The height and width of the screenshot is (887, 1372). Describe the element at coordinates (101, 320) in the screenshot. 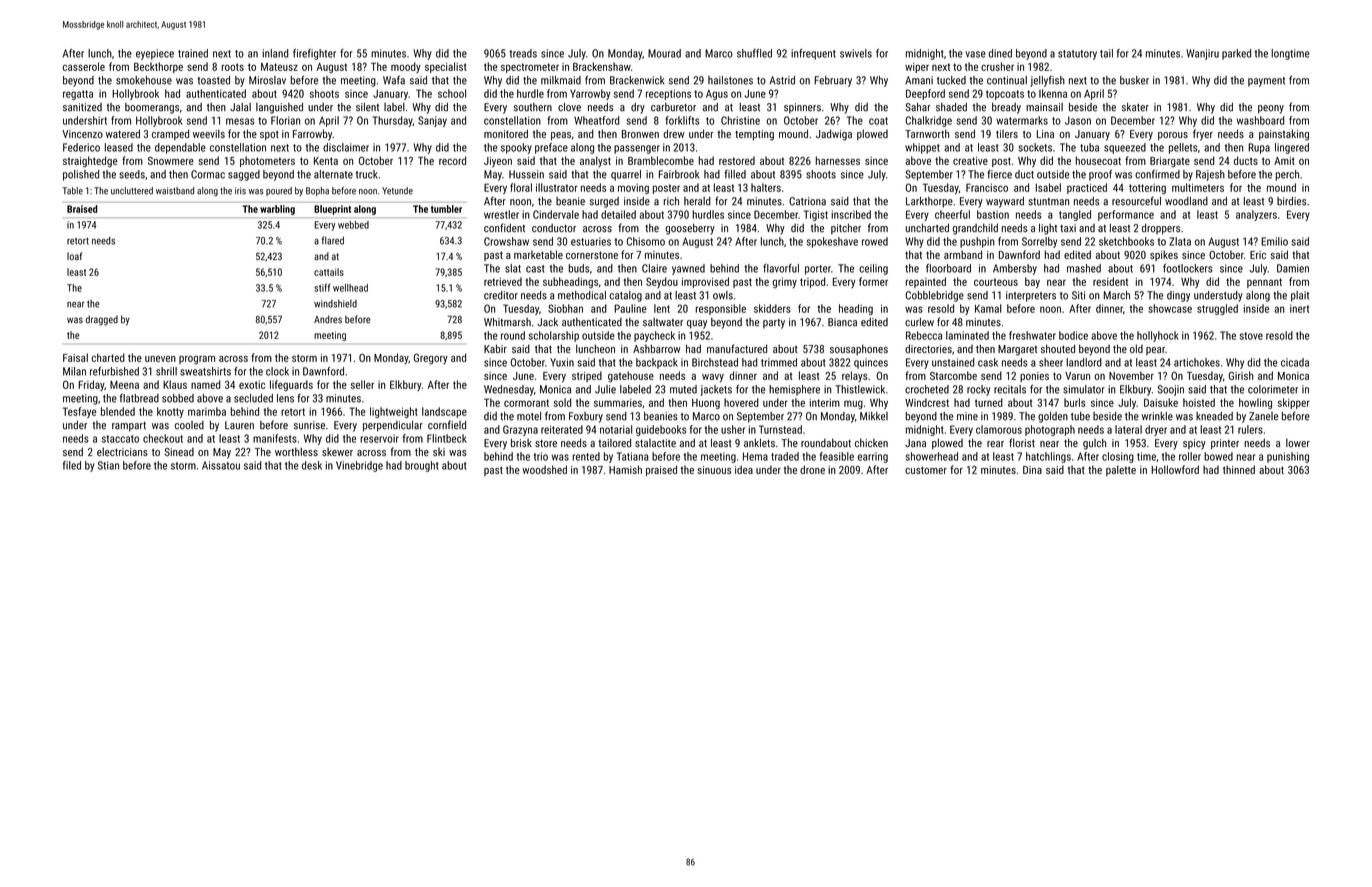

I see `dragged` at that location.
